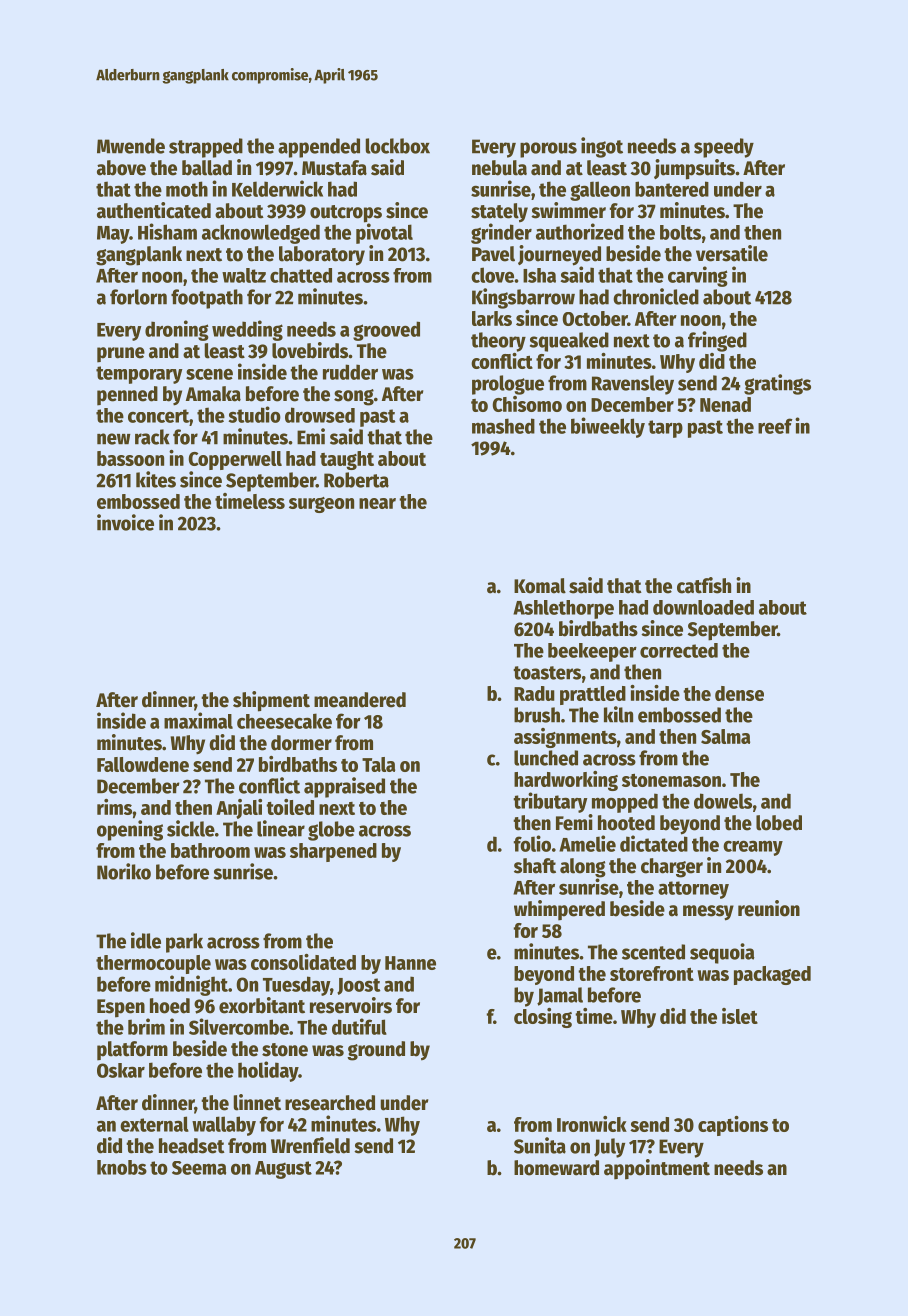  I want to click on Copperwell, so click(235, 460).
